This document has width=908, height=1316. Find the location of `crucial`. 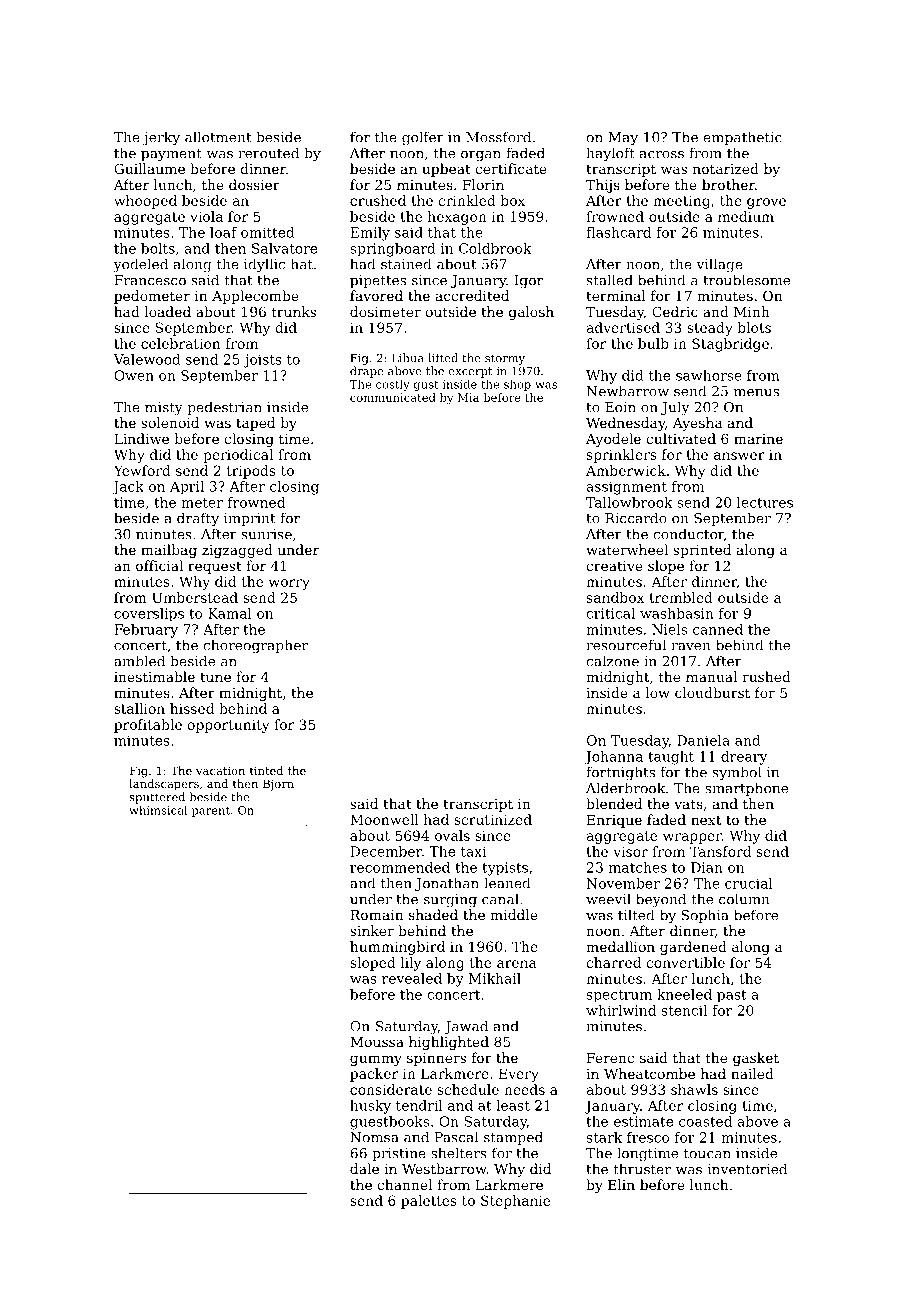

crucial is located at coordinates (749, 883).
